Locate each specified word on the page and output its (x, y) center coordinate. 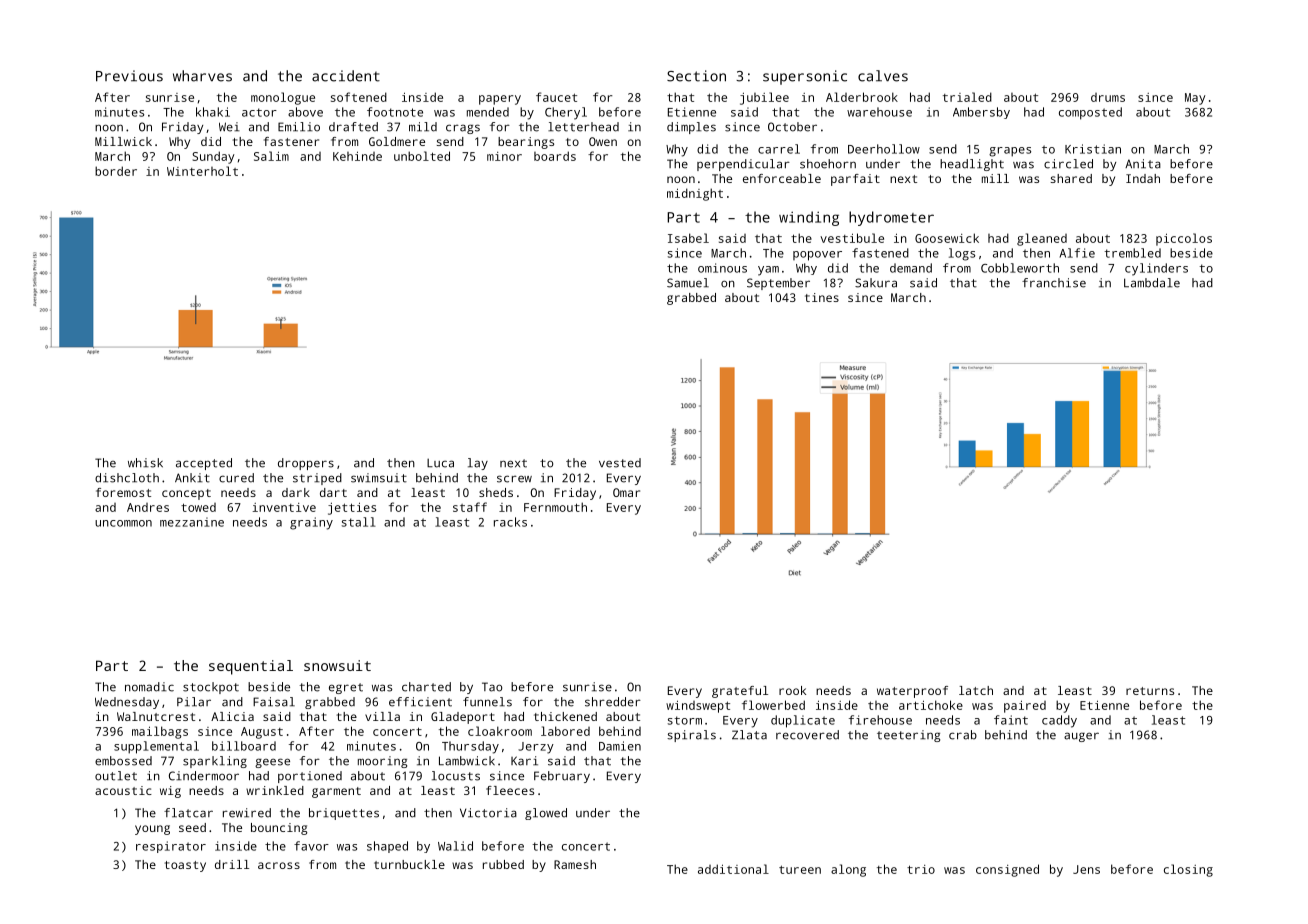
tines (822, 297)
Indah (1143, 178)
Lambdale (1152, 283)
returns (1150, 691)
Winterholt (202, 171)
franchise (1054, 283)
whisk (145, 463)
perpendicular (743, 165)
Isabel (688, 238)
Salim (271, 156)
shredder (613, 702)
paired (1025, 706)
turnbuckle (409, 864)
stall (359, 522)
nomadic (149, 687)
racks (510, 522)
